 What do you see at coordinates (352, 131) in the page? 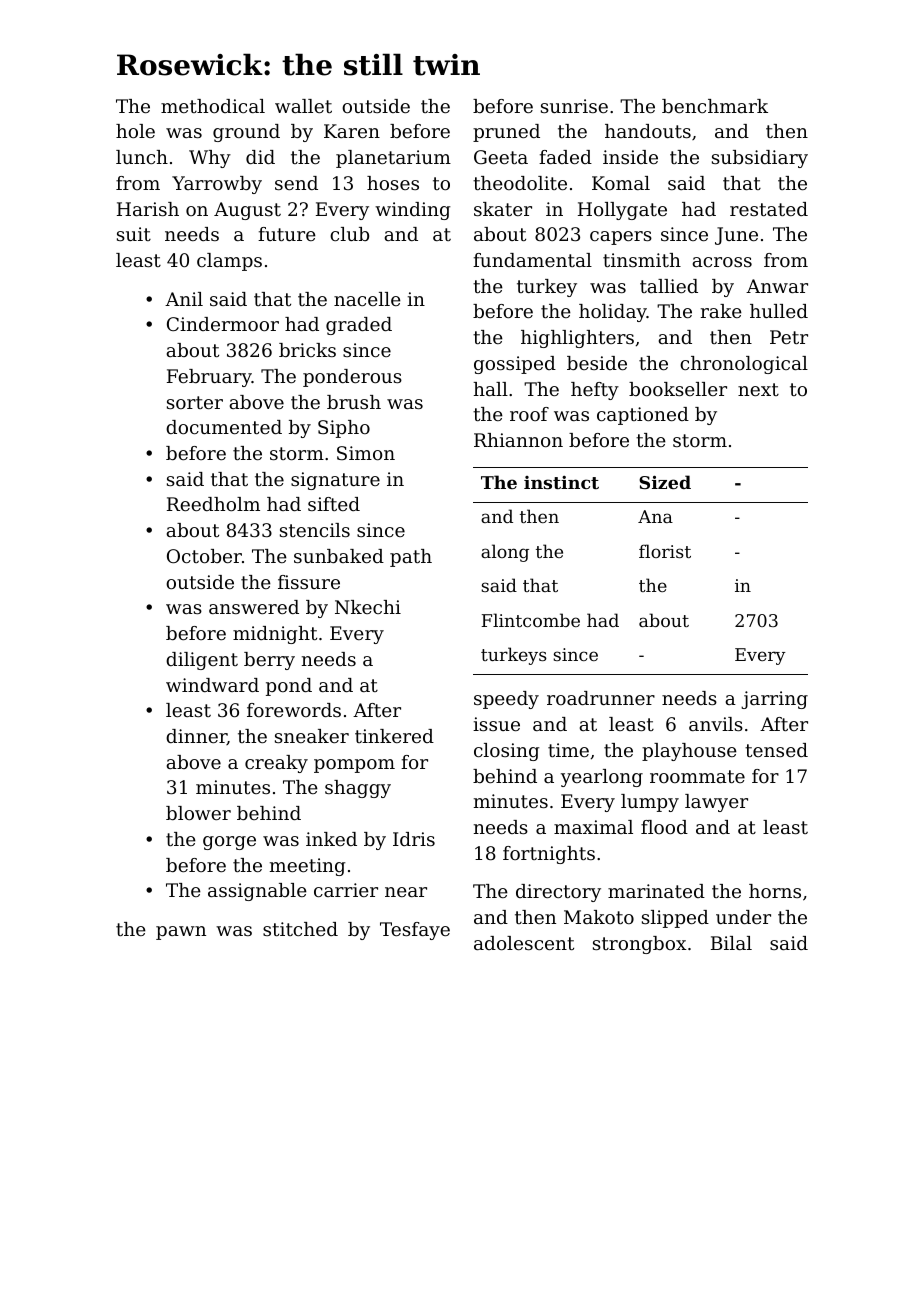
I see `Karen` at bounding box center [352, 131].
